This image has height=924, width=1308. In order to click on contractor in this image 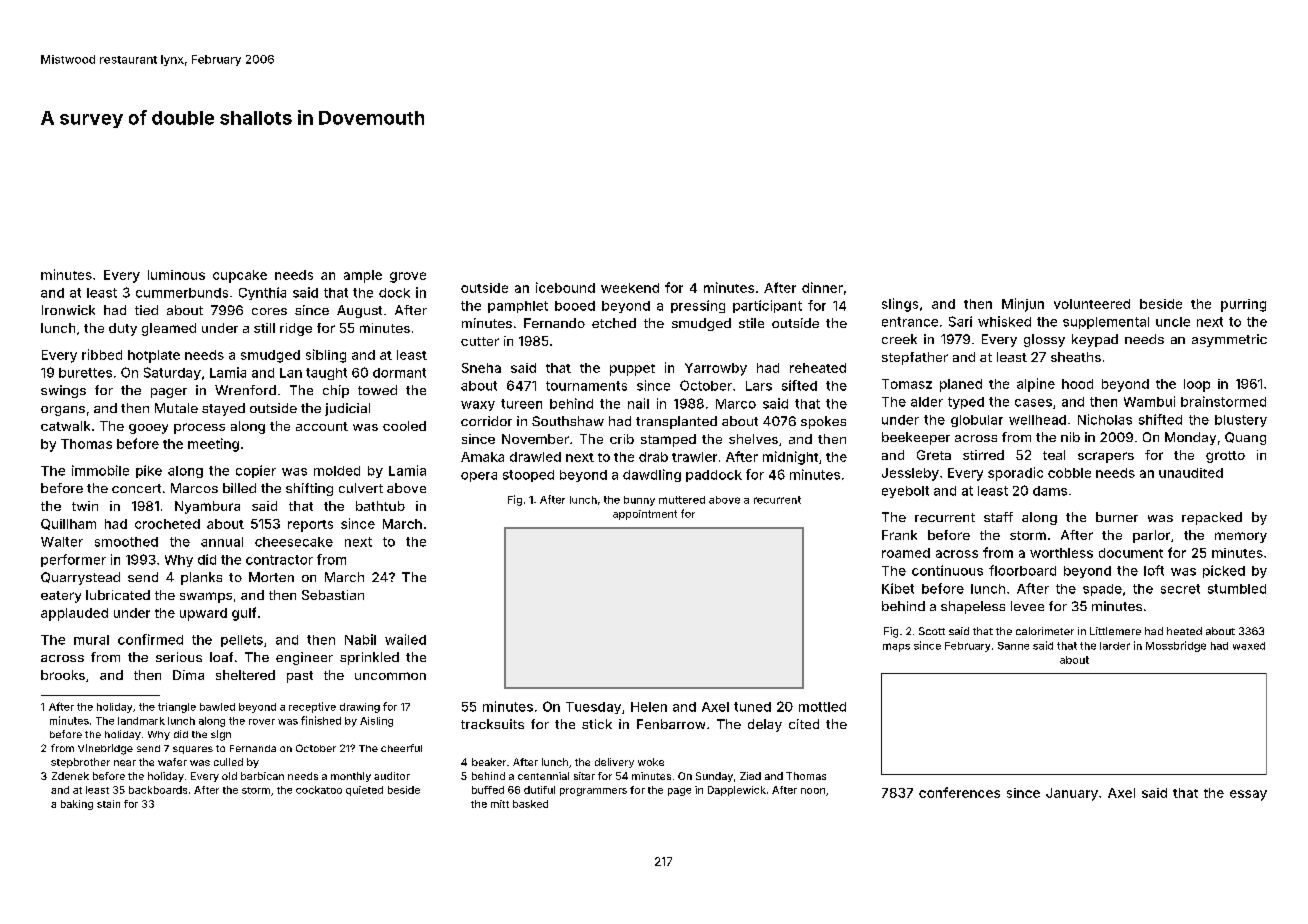, I will do `click(279, 560)`.
